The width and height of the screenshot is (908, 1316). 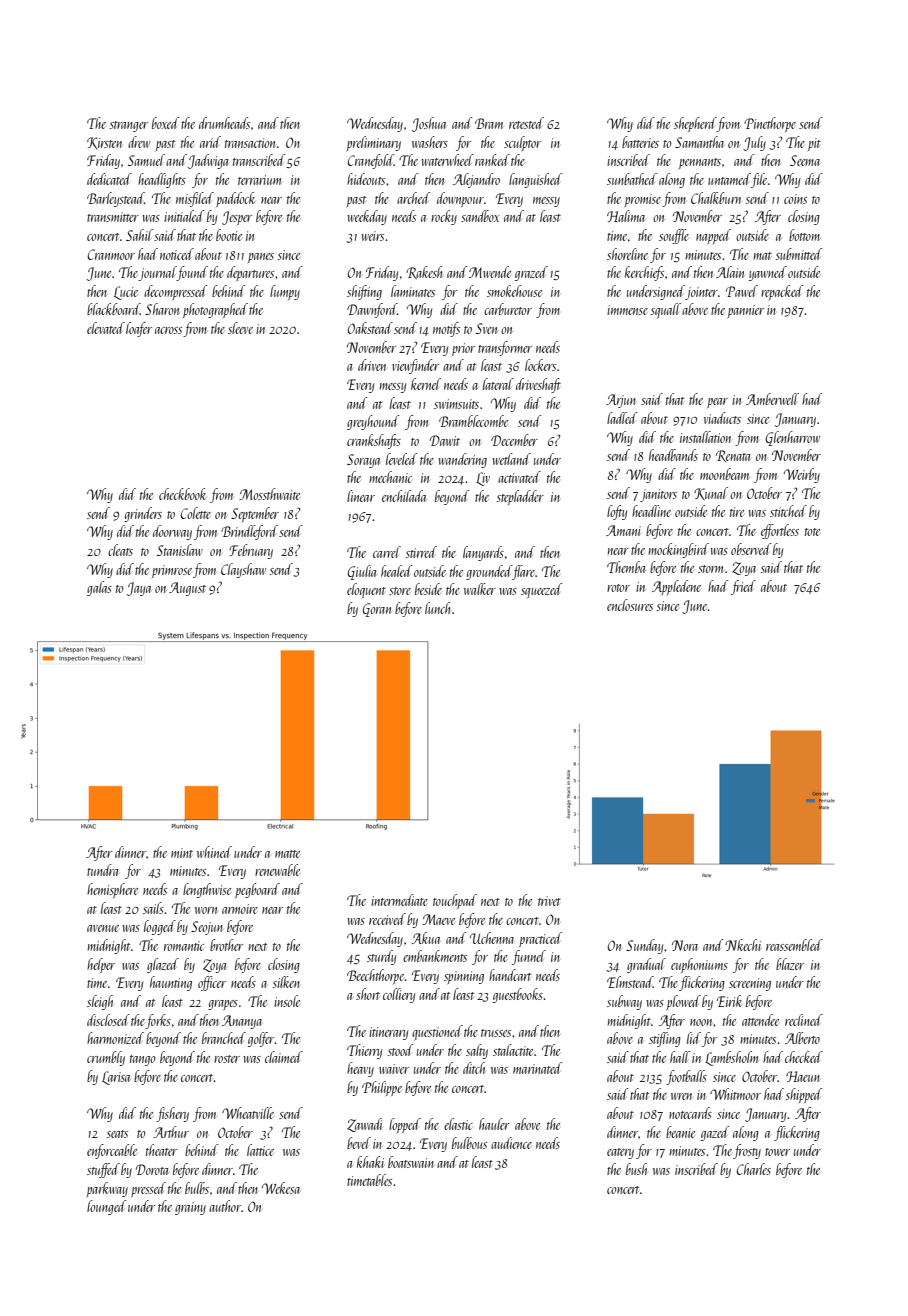 I want to click on ranked, so click(x=492, y=160).
